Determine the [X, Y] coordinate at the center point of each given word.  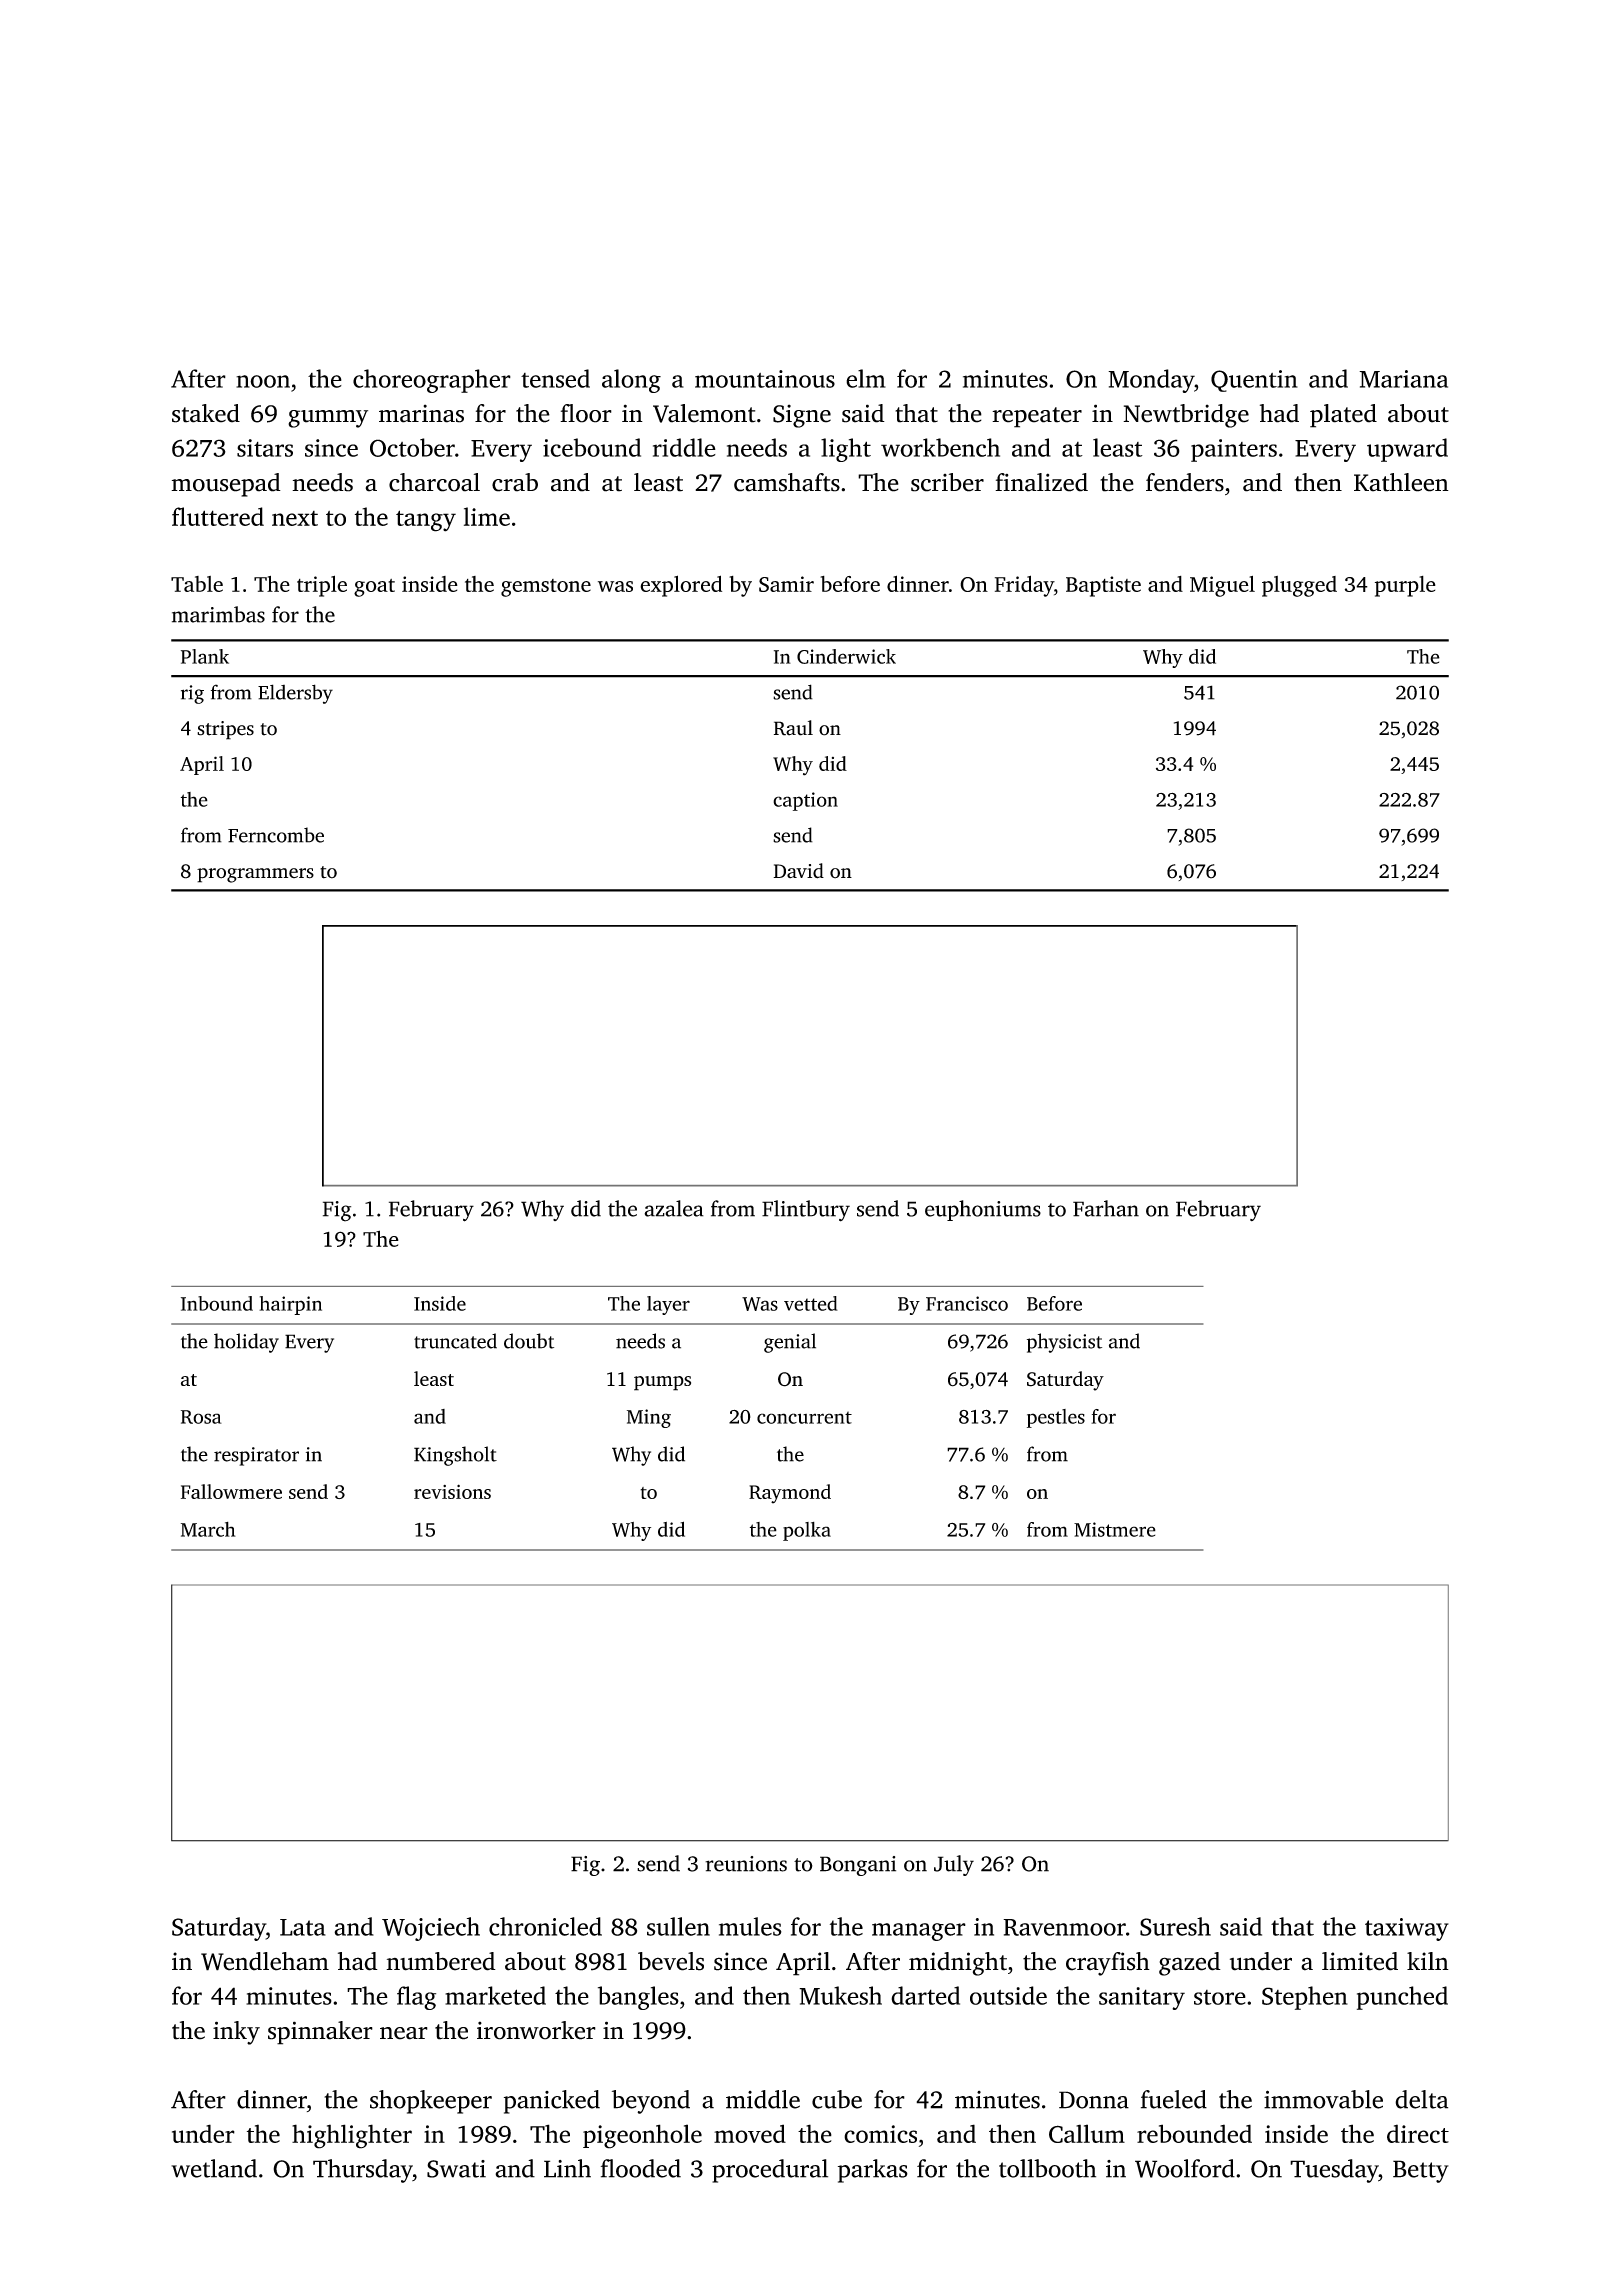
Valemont [704, 413]
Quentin [1254, 381]
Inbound [217, 1303]
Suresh [1175, 1926]
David [798, 871]
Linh [567, 2168]
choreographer [432, 381]
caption [805, 801]
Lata [303, 1927]
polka [807, 1531]
